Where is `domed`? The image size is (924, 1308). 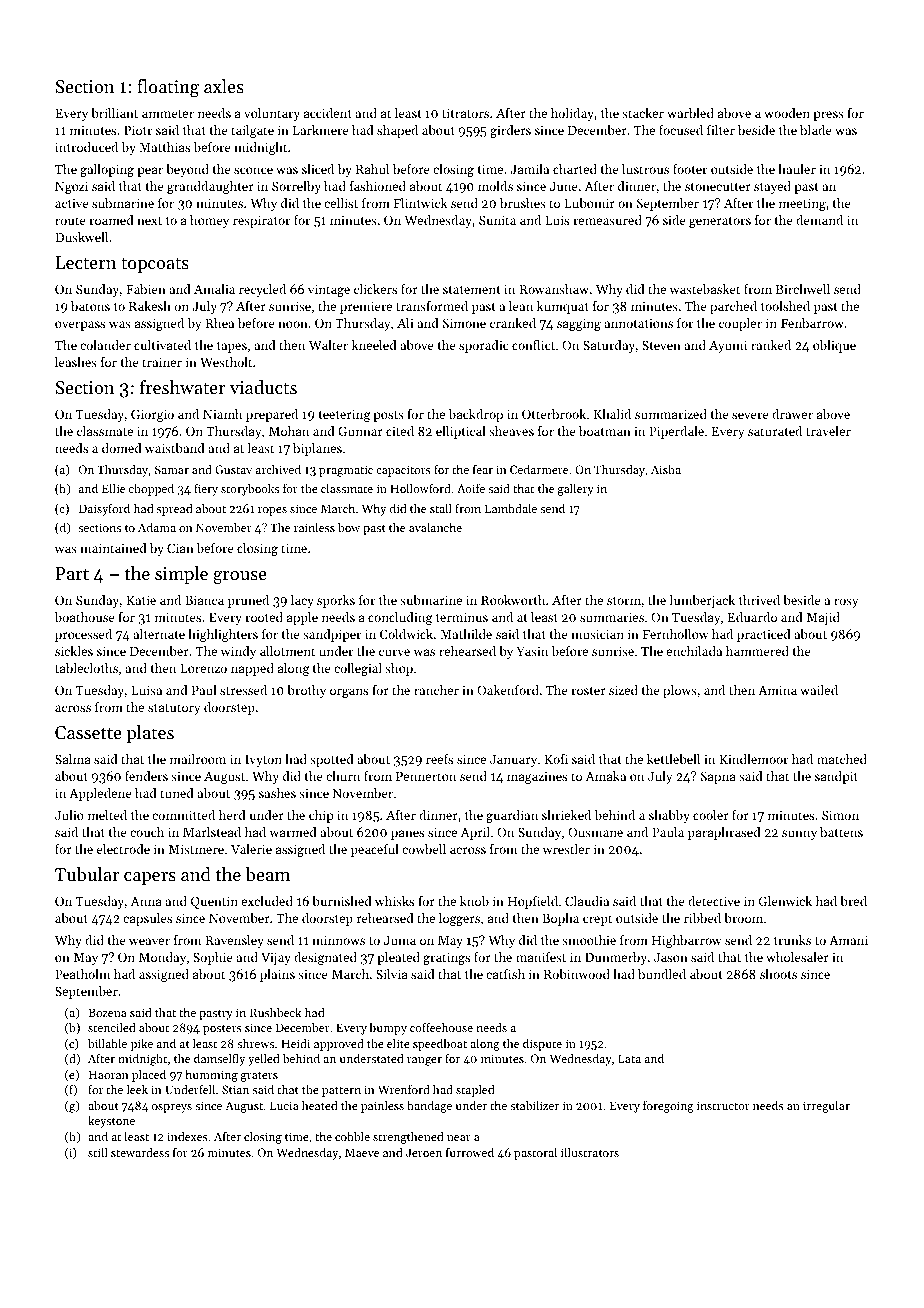
domed is located at coordinates (122, 448).
